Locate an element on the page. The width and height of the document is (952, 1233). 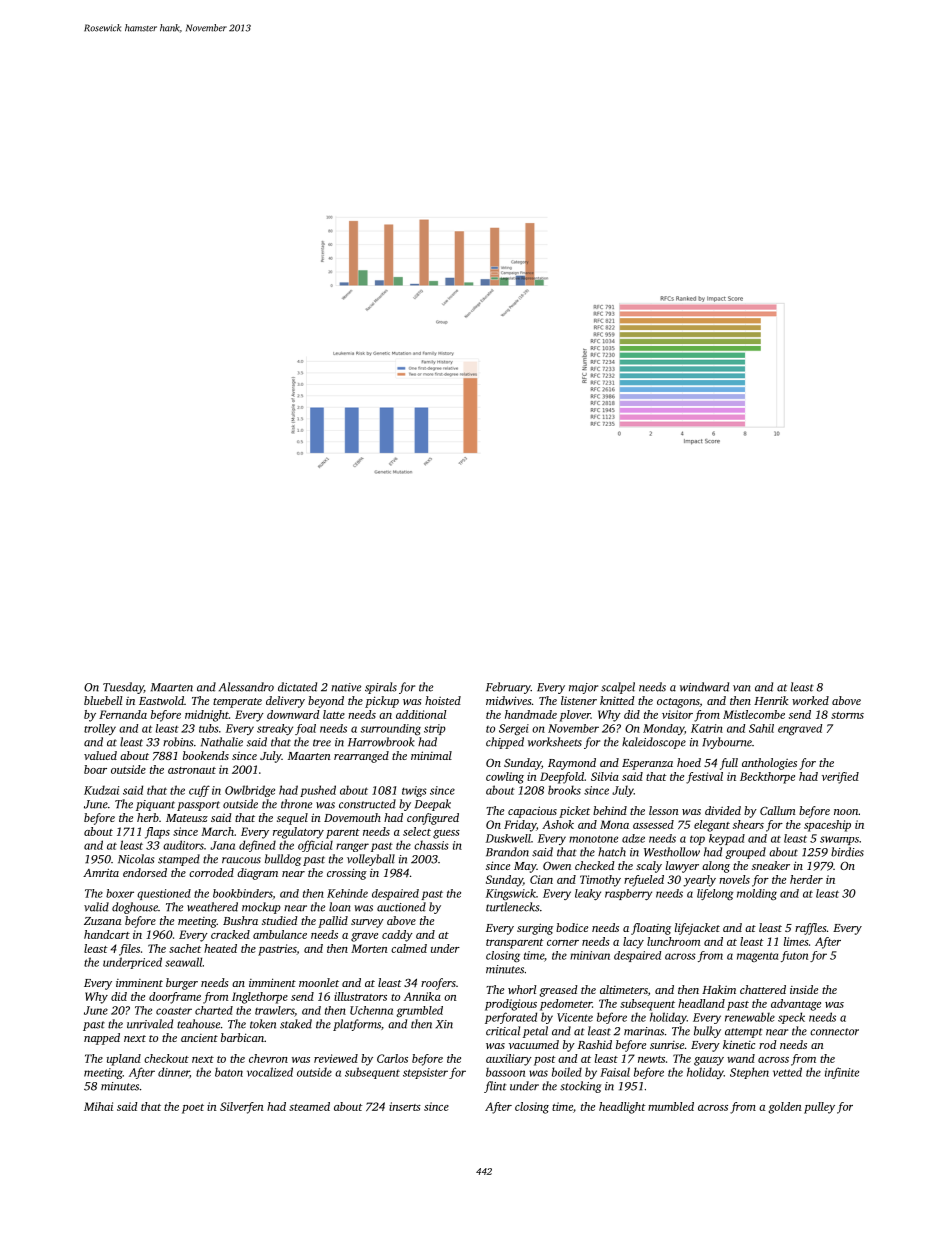
spirals is located at coordinates (381, 688).
